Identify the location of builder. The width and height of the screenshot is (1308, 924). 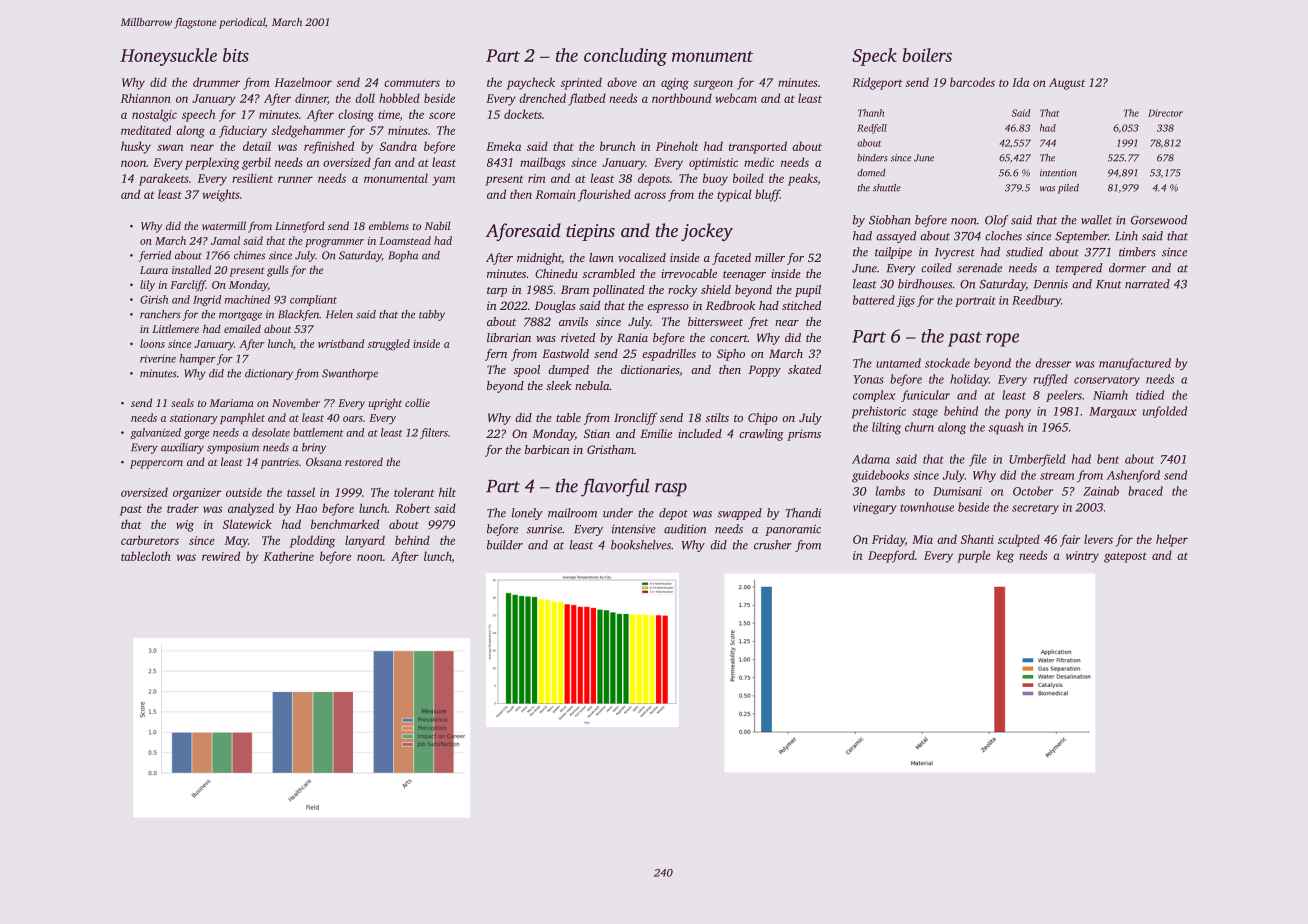
(505, 545).
